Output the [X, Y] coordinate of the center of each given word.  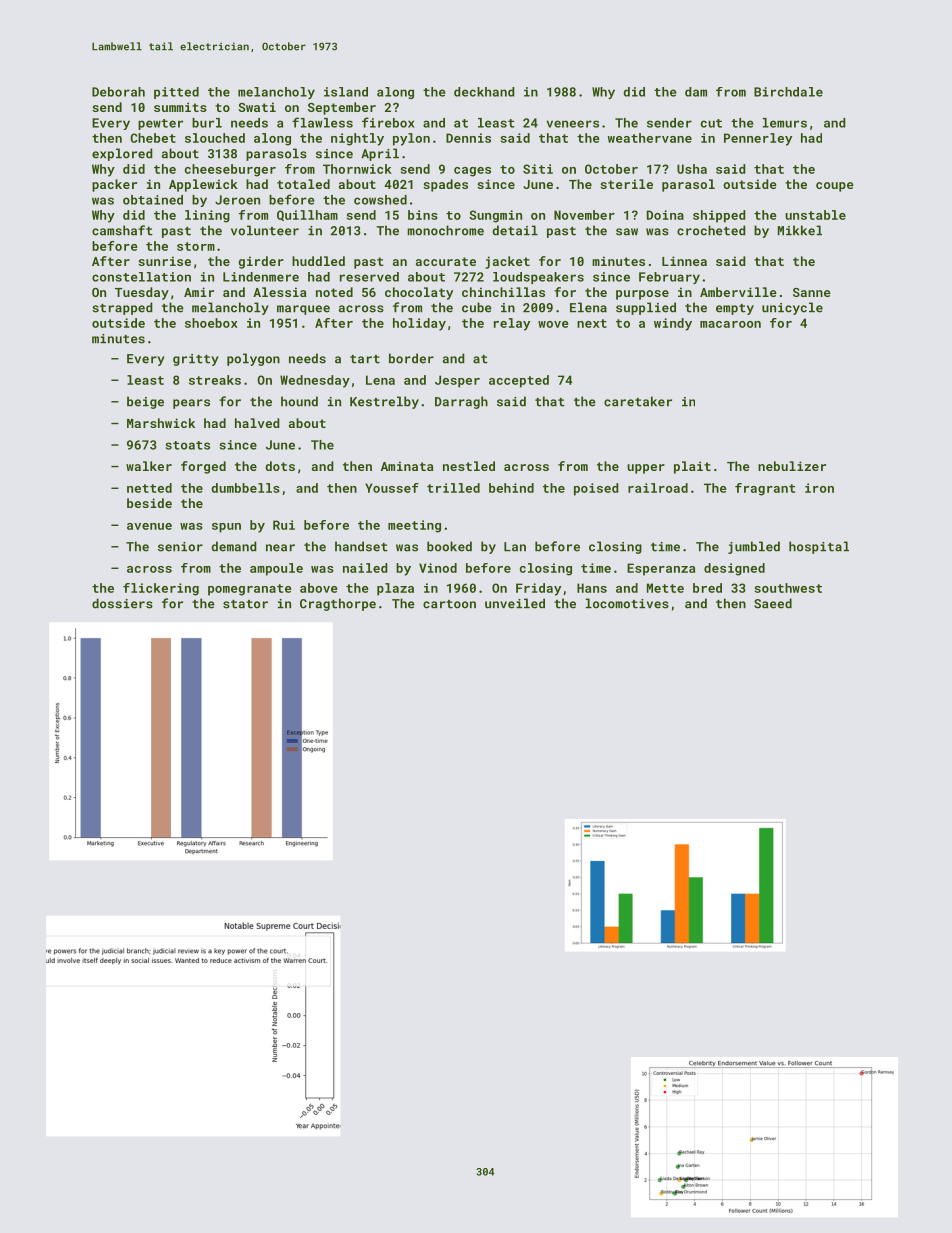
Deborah [118, 92]
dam [696, 92]
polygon [253, 359]
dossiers [122, 603]
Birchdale [788, 92]
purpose [642, 295]
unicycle [792, 308]
